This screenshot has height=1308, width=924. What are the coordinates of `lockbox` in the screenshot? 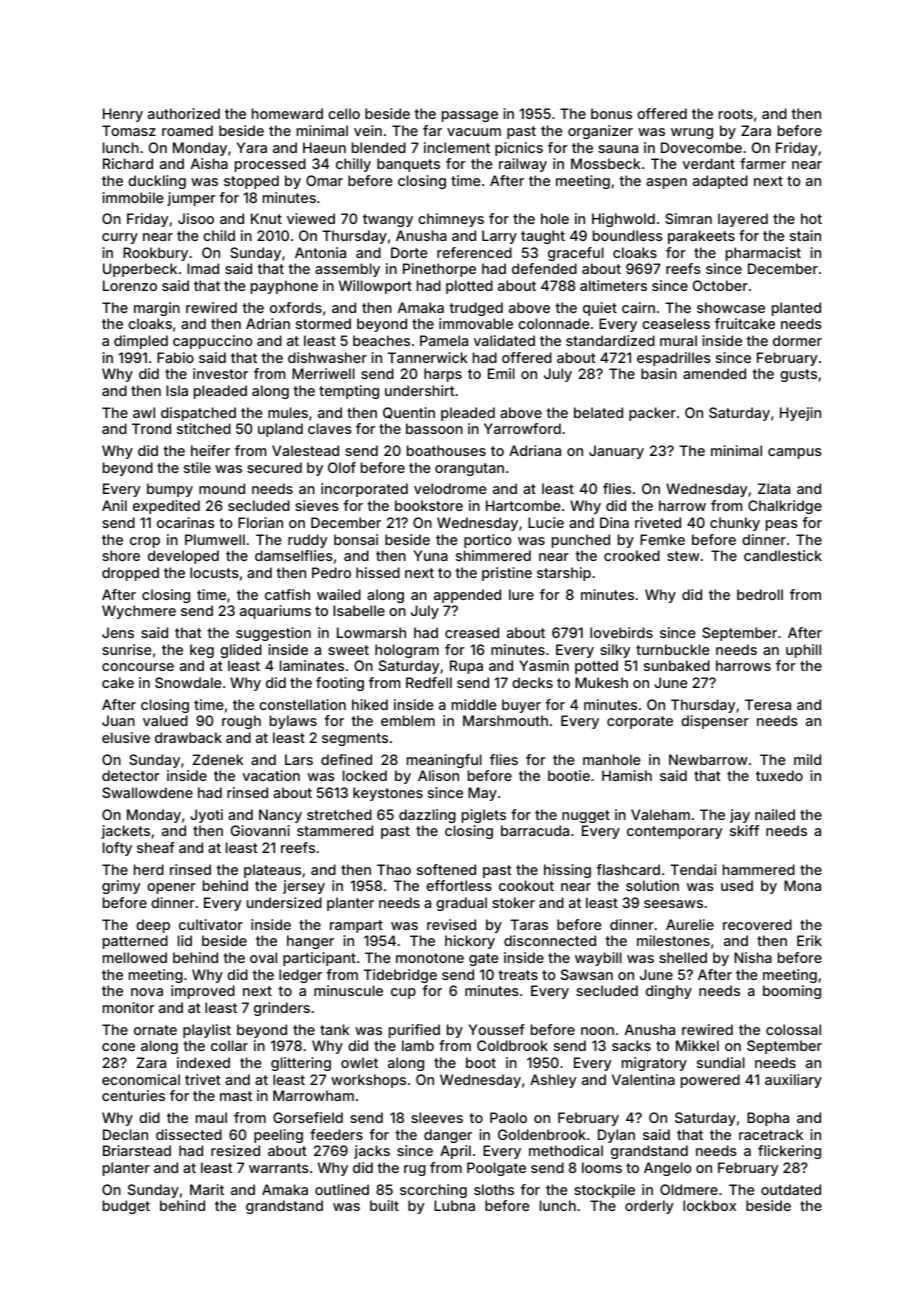 It's located at (709, 1205).
